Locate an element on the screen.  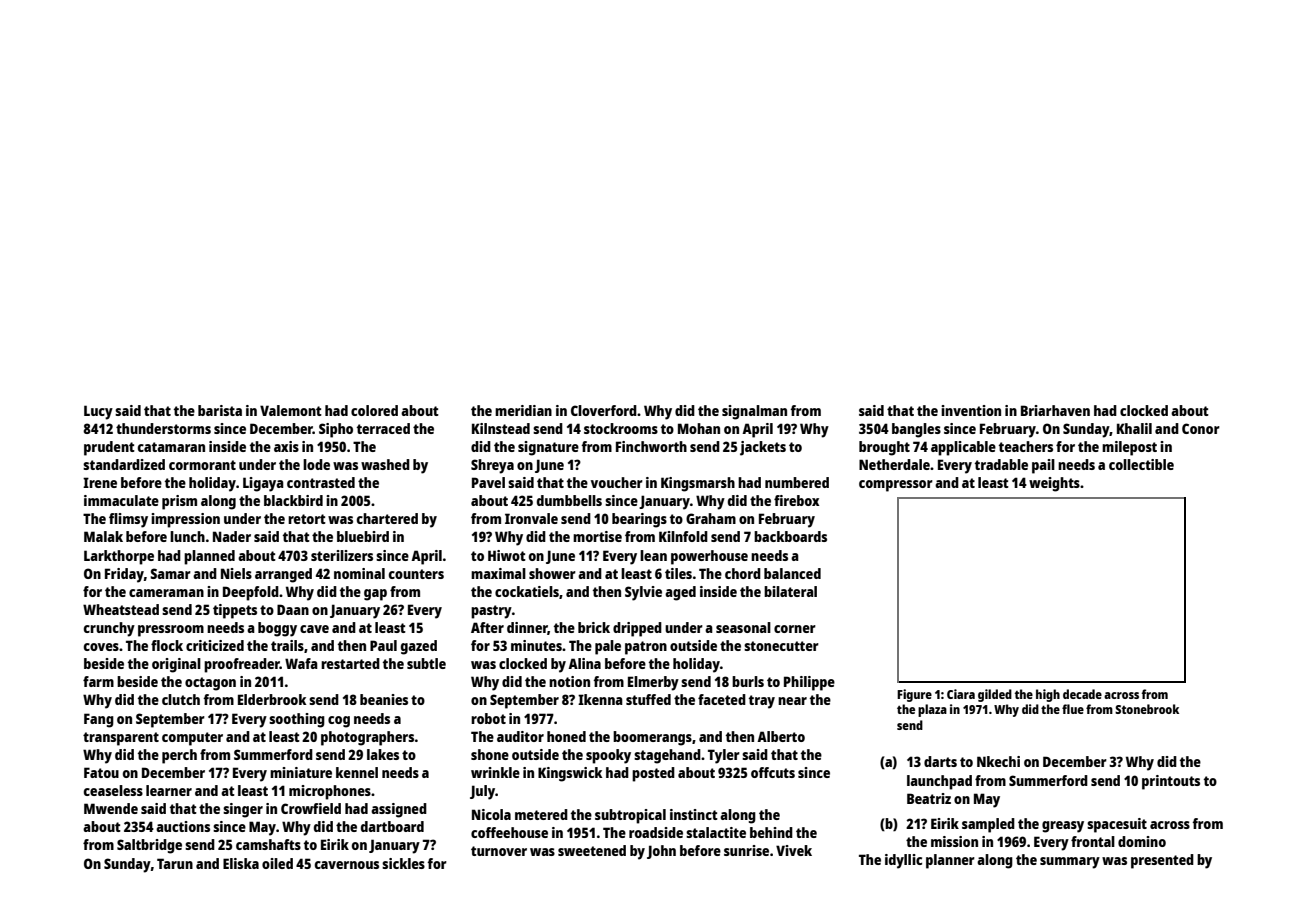
balanced is located at coordinates (792, 573).
